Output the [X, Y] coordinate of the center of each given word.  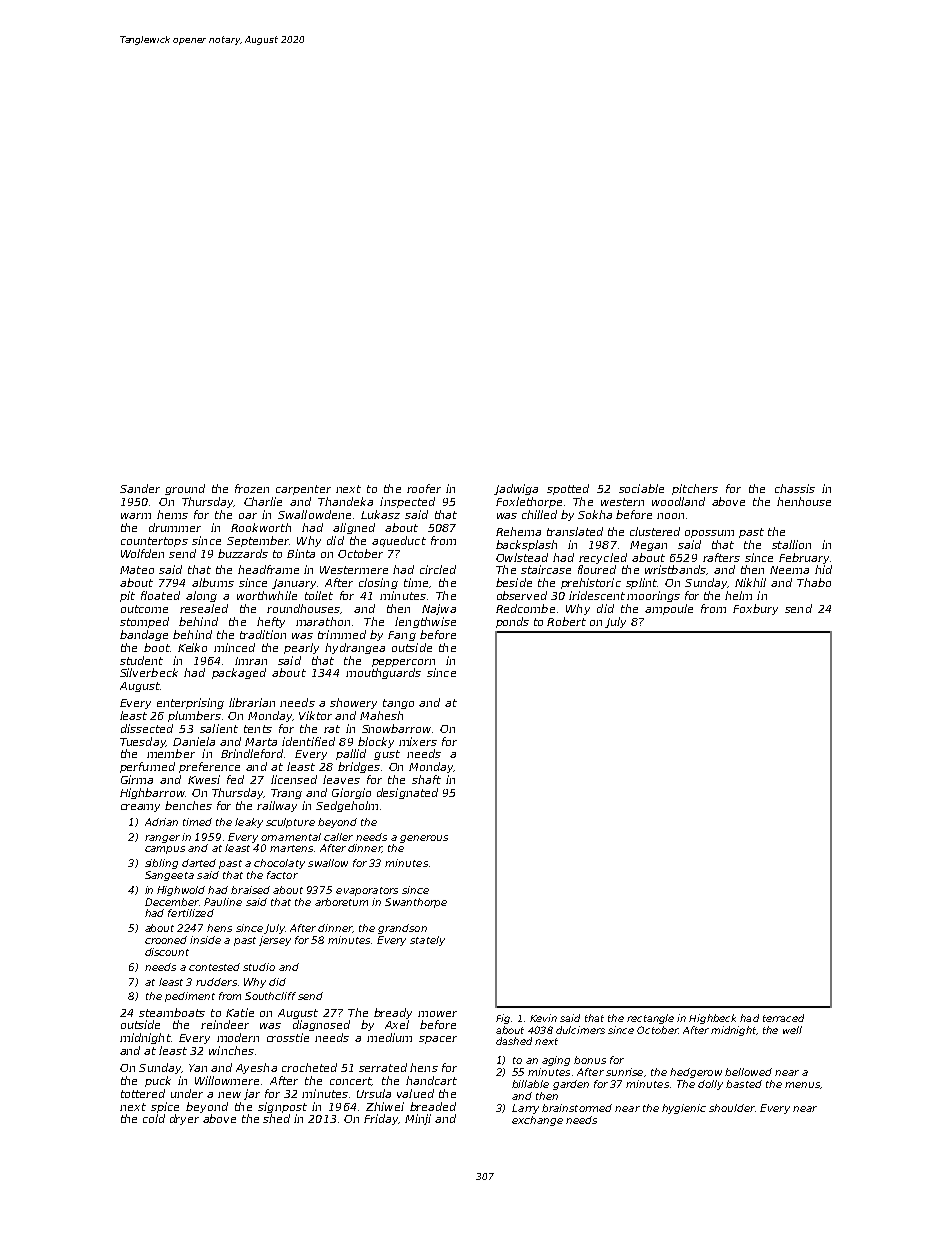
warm [136, 516]
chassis [795, 488]
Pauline [223, 902]
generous [424, 839]
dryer [184, 1119]
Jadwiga [516, 489]
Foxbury [755, 609]
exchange [537, 1121]
